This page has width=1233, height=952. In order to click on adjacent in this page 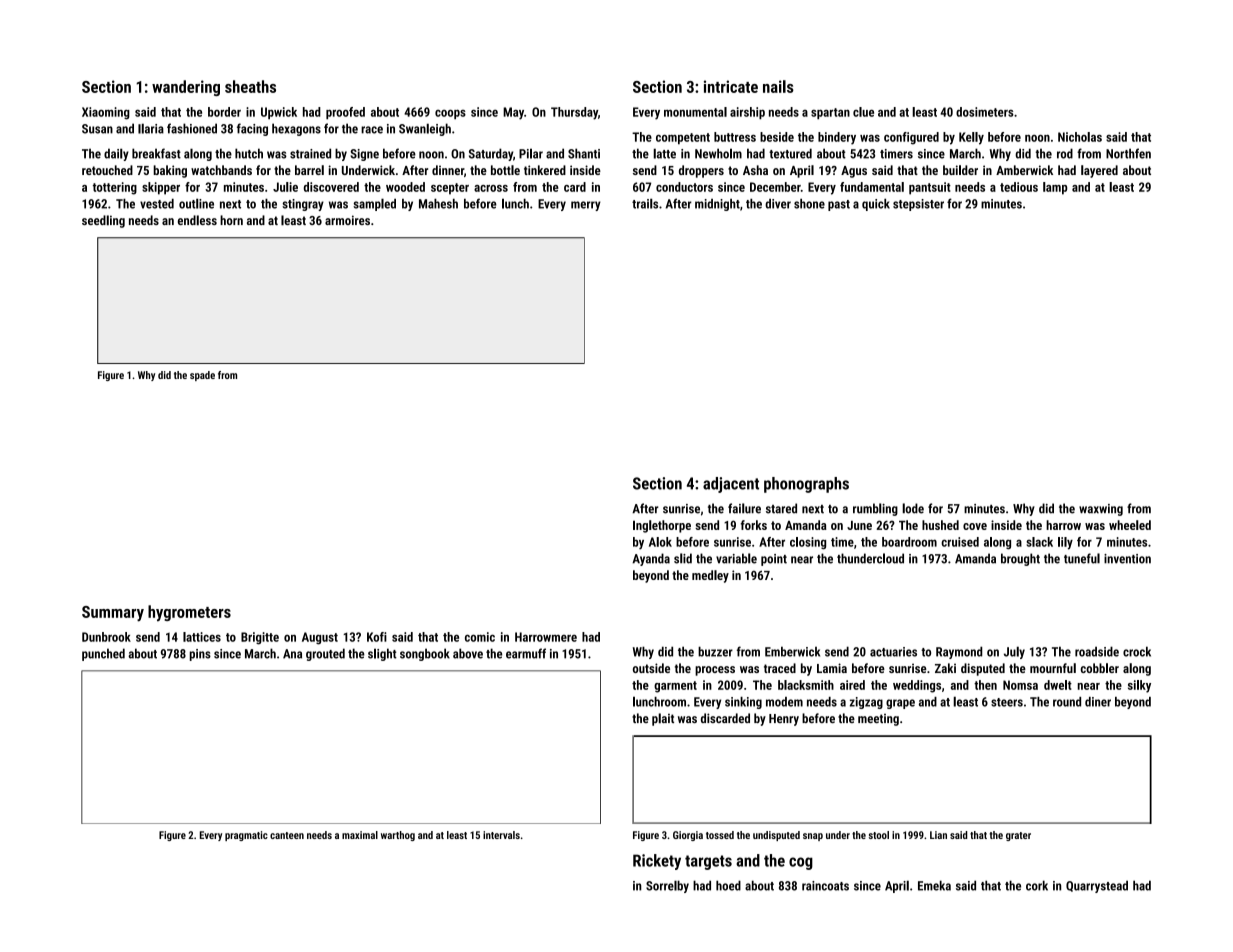, I will do `click(731, 485)`.
